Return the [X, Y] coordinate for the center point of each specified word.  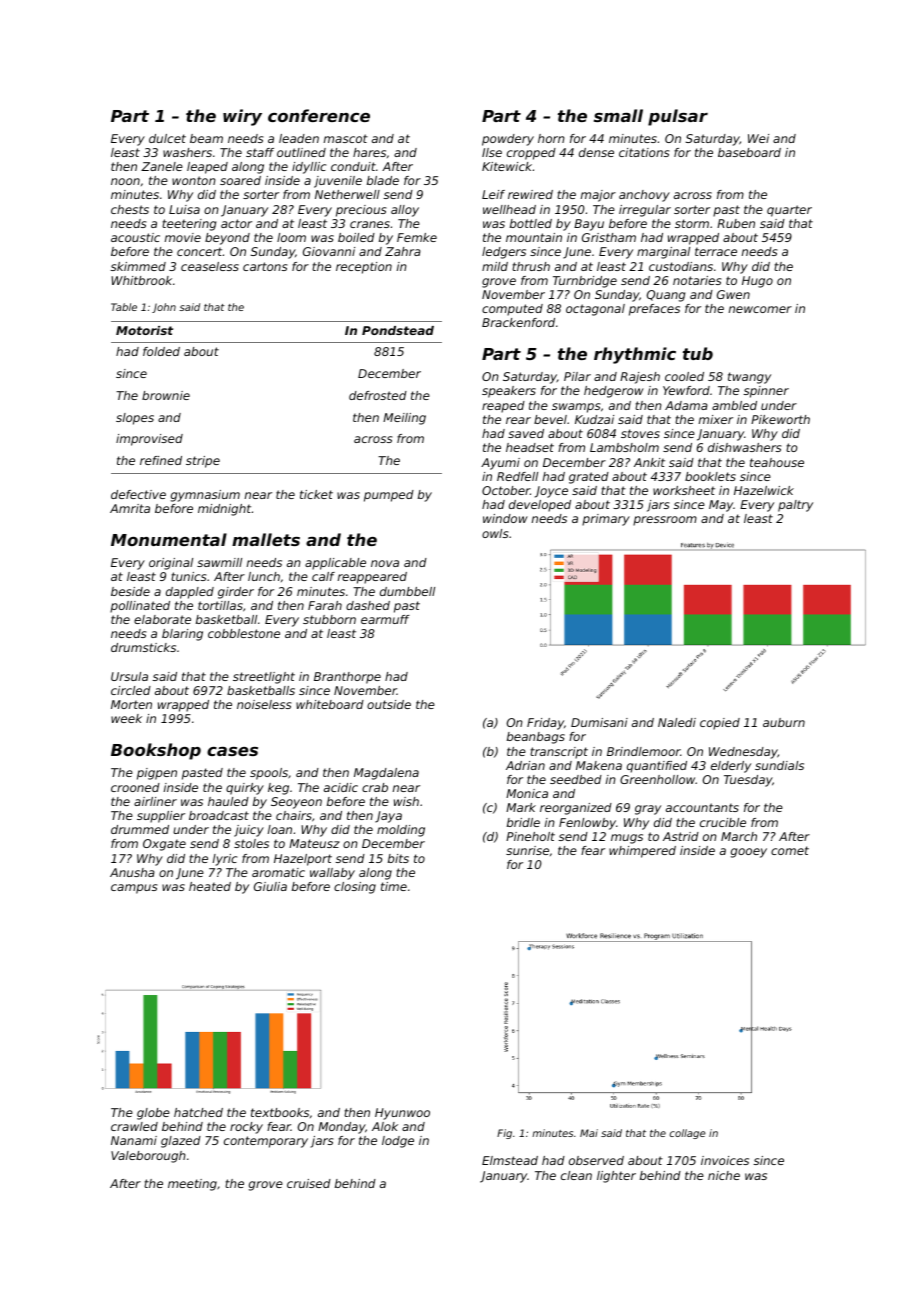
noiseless [264, 704]
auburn [784, 722]
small [618, 115]
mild [495, 266]
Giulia [270, 886]
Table [124, 307]
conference [319, 115]
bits [398, 858]
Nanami [134, 1140]
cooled [684, 376]
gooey [749, 853]
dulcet [167, 138]
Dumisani [599, 722]
